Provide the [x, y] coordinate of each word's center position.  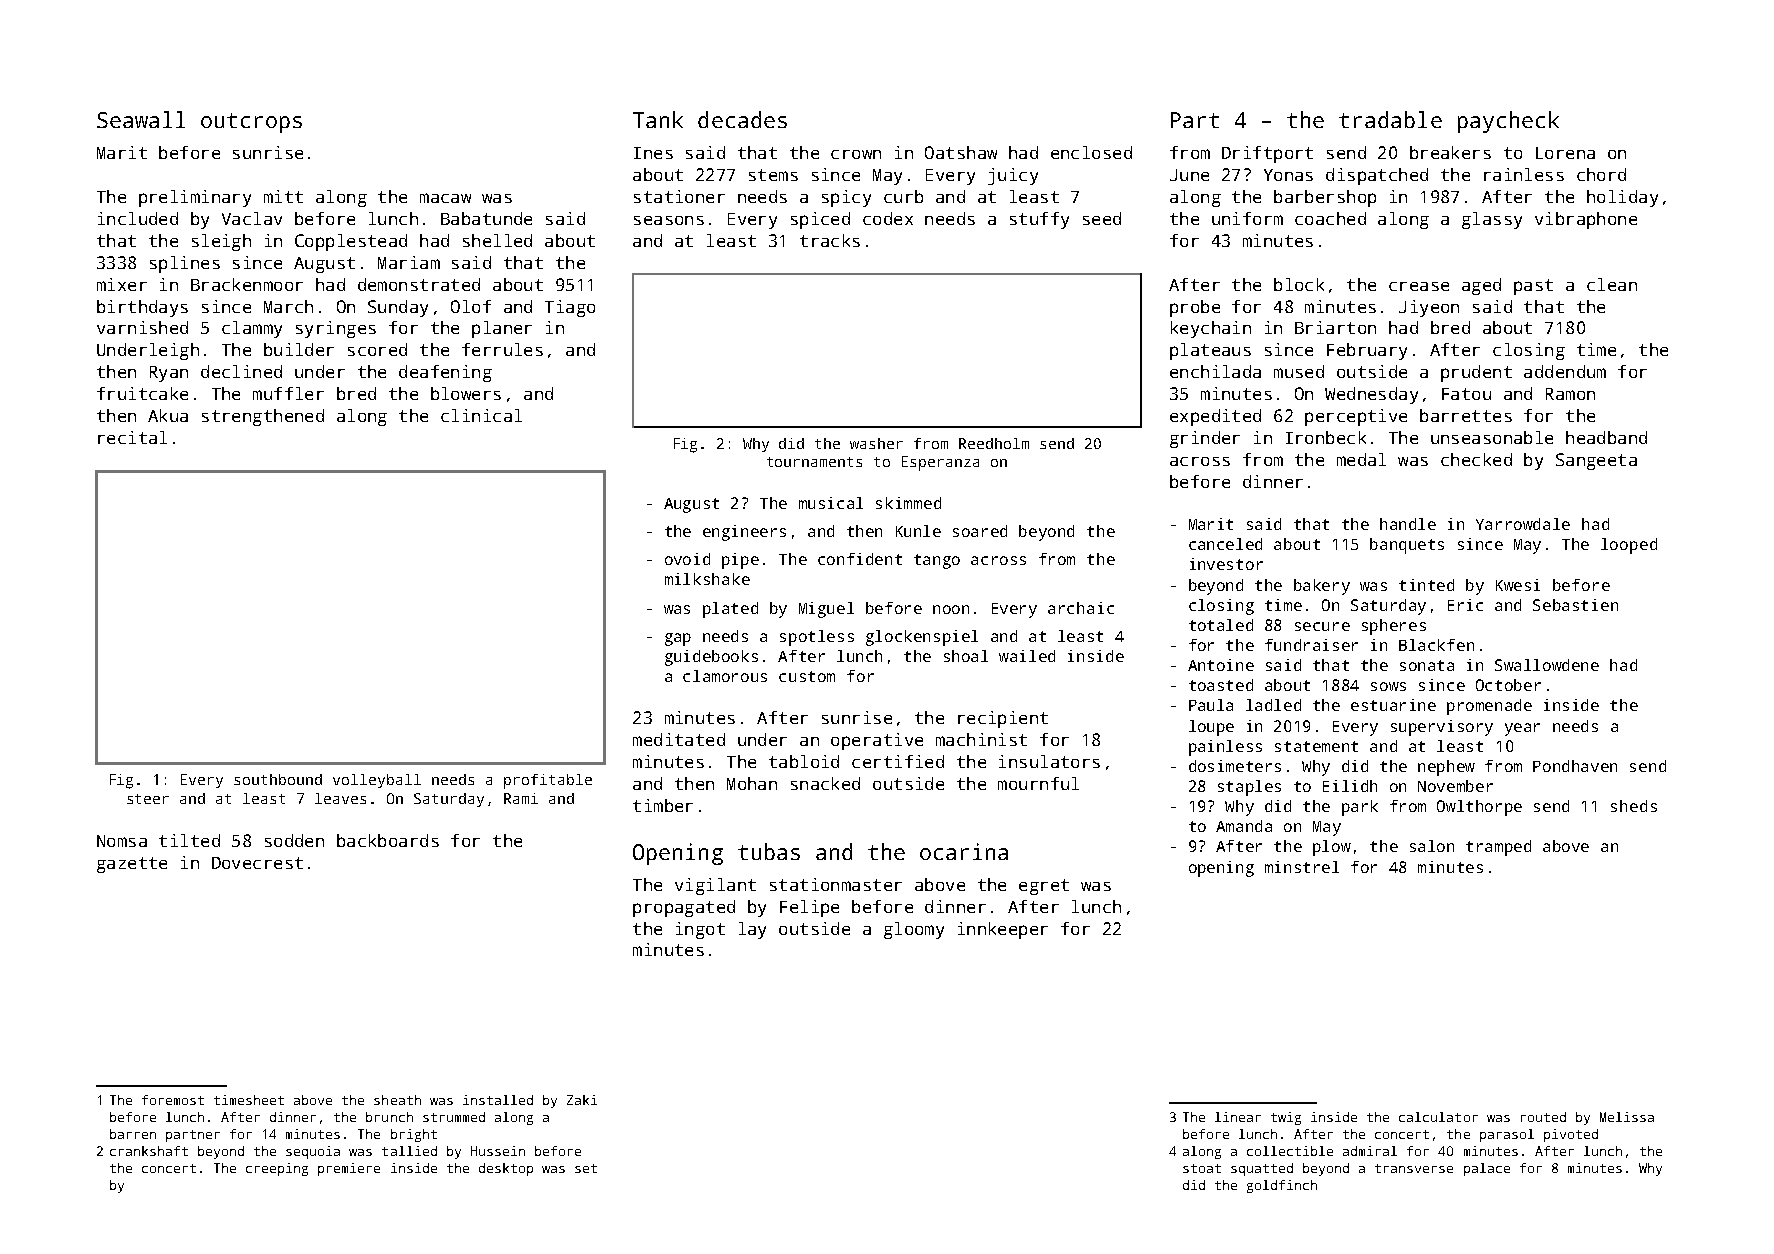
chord [1601, 174]
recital [132, 437]
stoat [1202, 1168]
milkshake [707, 579]
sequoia [313, 1152]
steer [148, 799]
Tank [658, 119]
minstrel [1302, 867]
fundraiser [1311, 645]
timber [663, 805]
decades [742, 119]
